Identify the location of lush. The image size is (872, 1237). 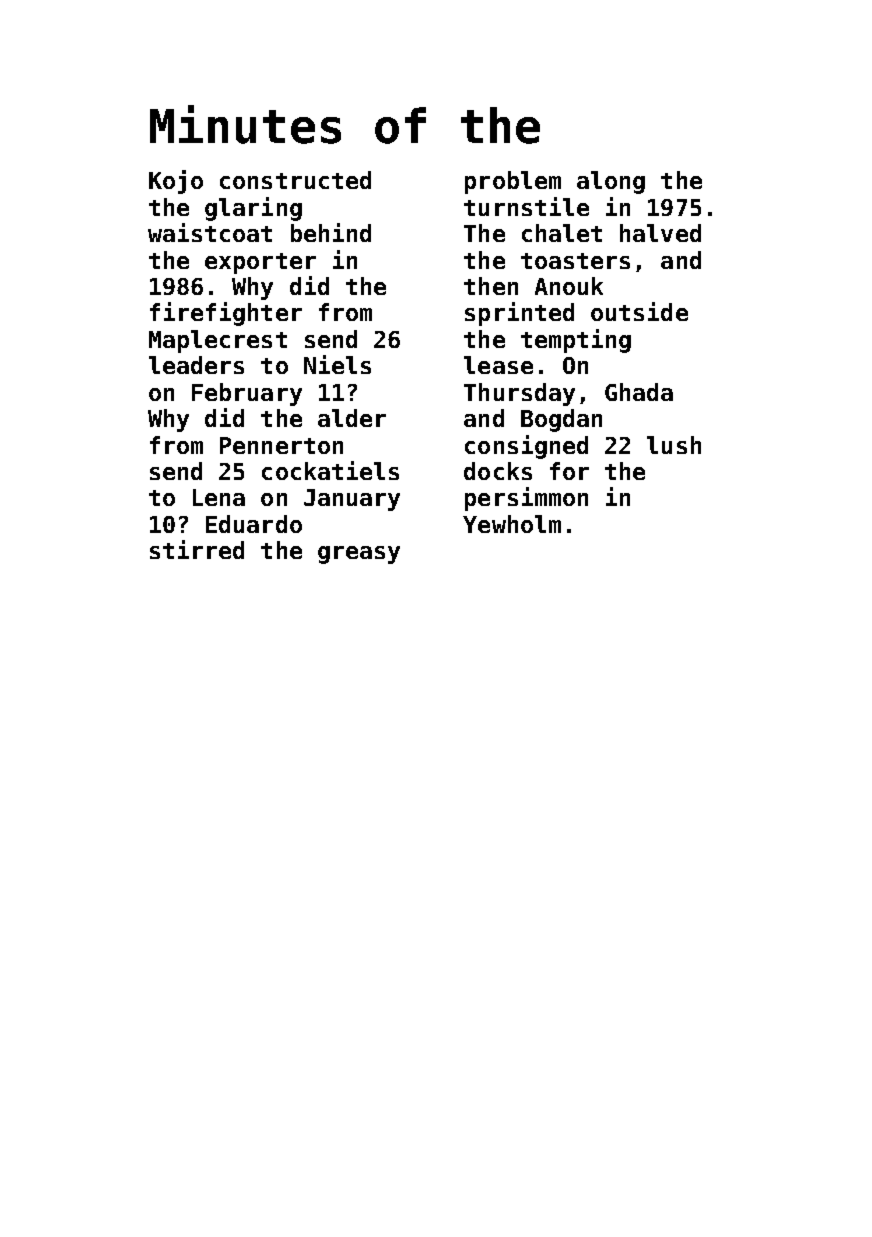
(674, 445).
